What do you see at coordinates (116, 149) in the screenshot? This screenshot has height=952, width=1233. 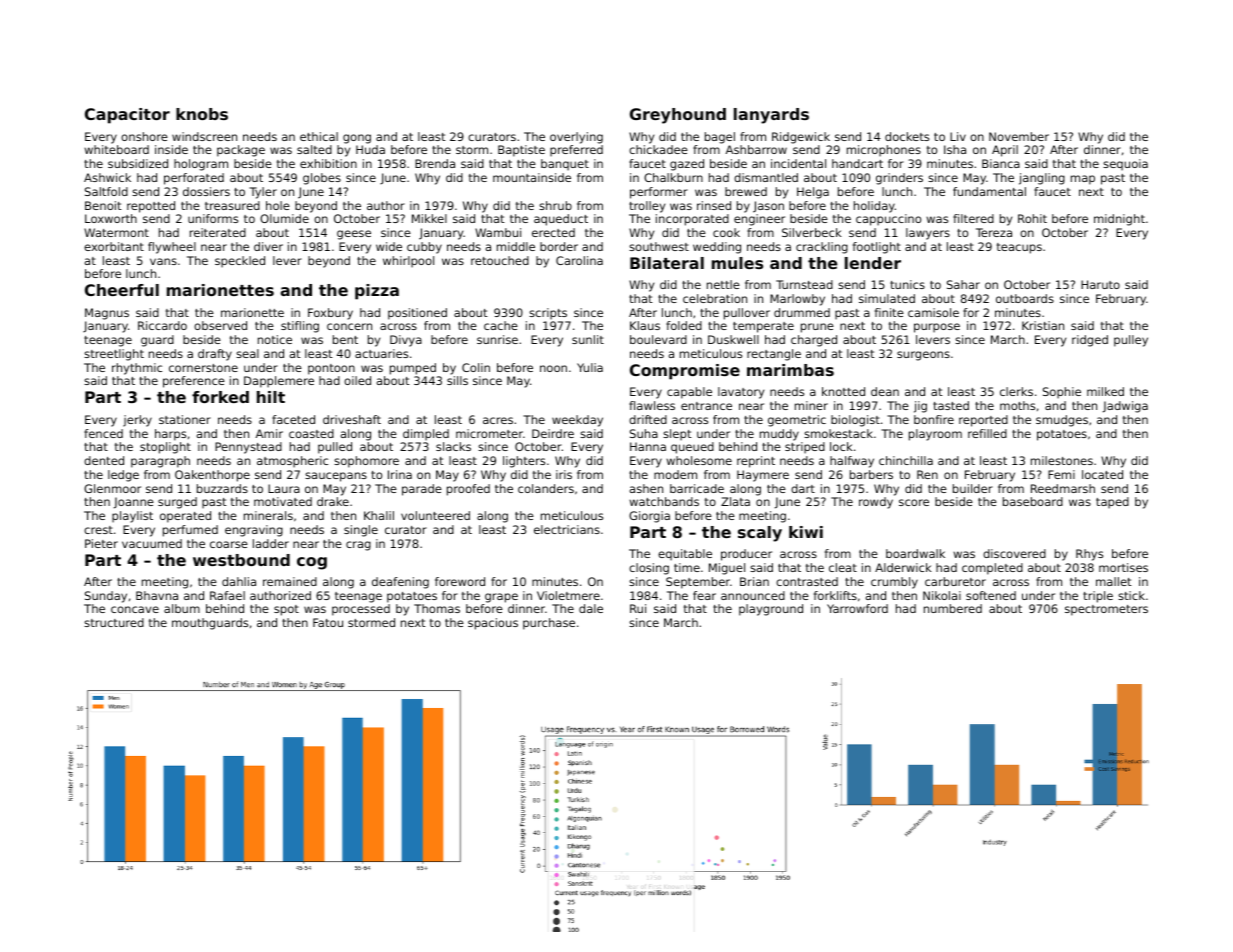 I see `whiteboard` at bounding box center [116, 149].
